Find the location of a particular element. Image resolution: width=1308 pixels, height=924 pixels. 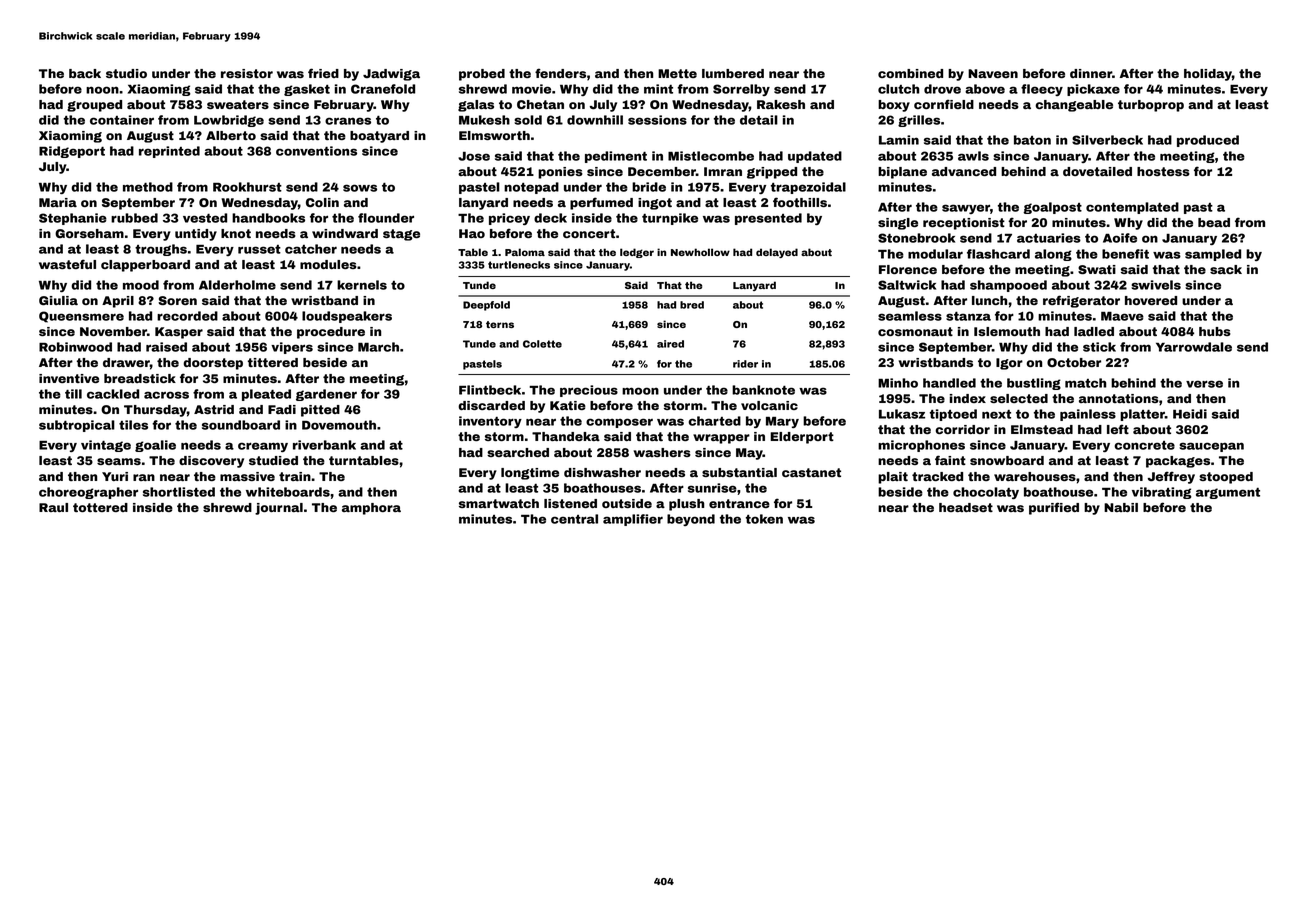

baton is located at coordinates (1032, 140).
